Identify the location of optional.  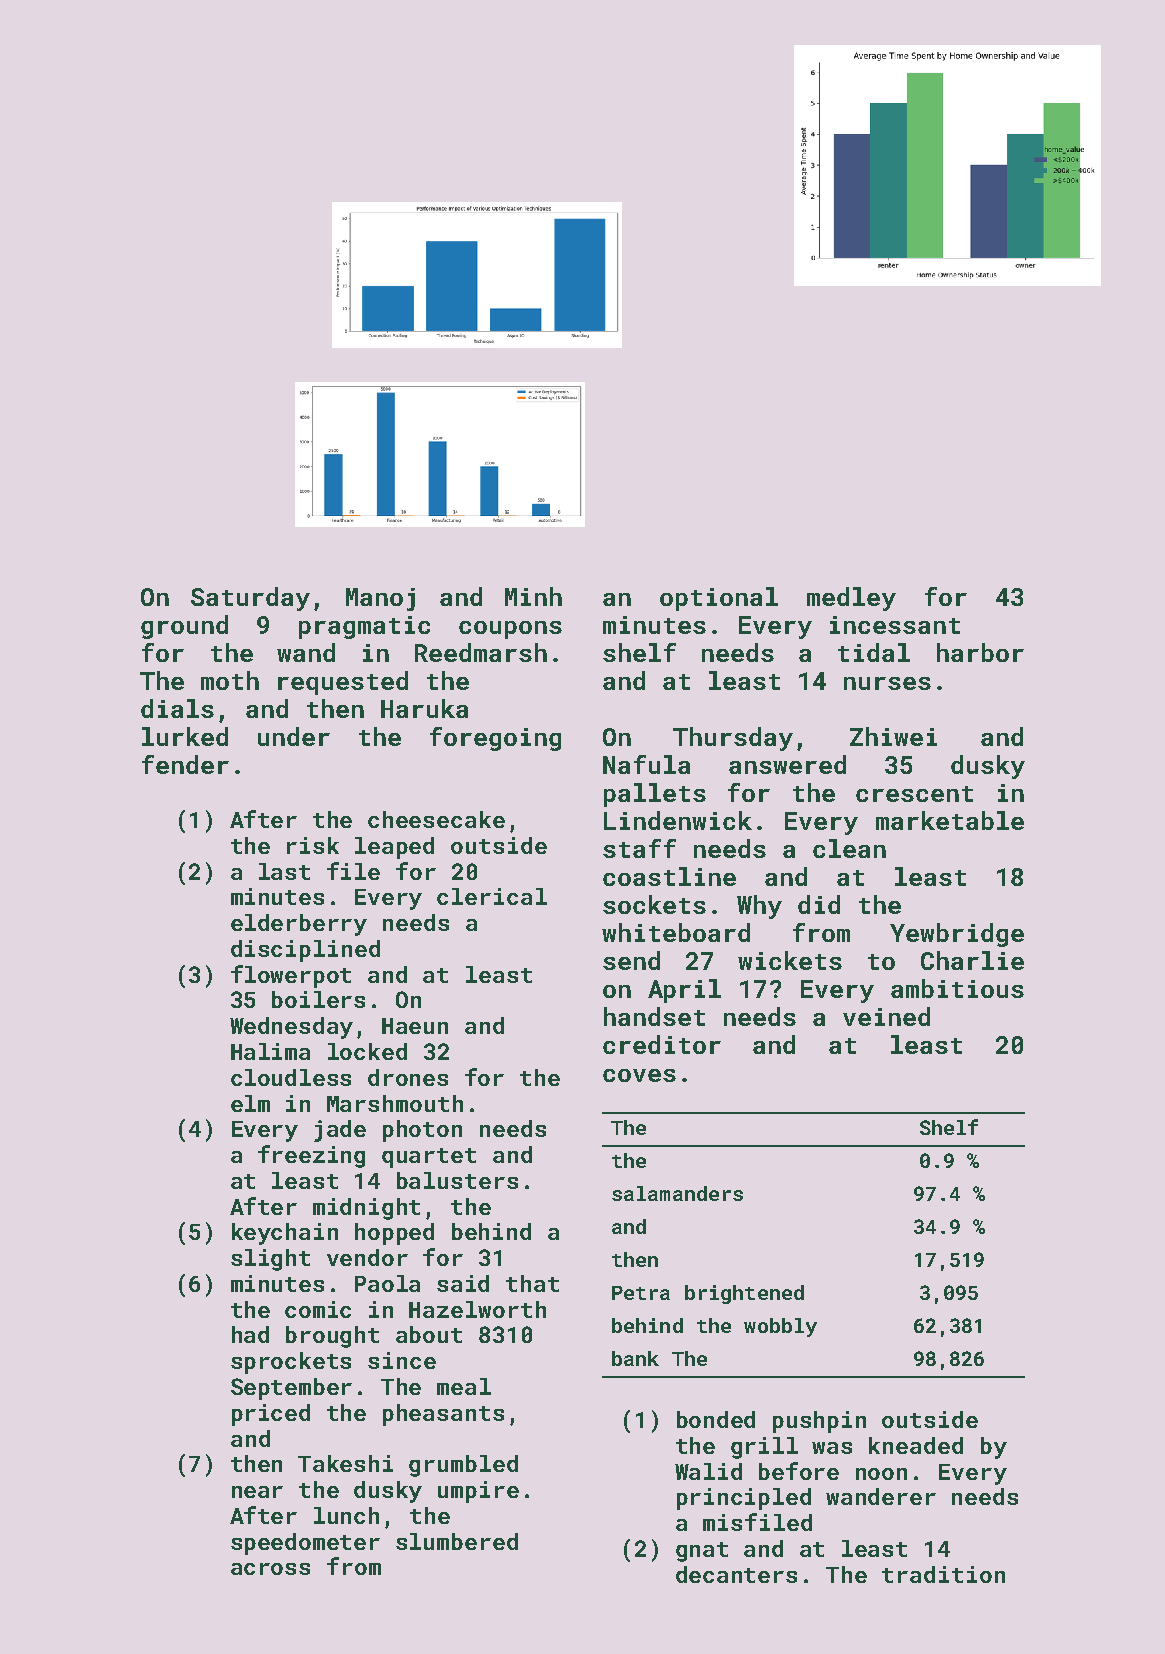
(719, 599).
